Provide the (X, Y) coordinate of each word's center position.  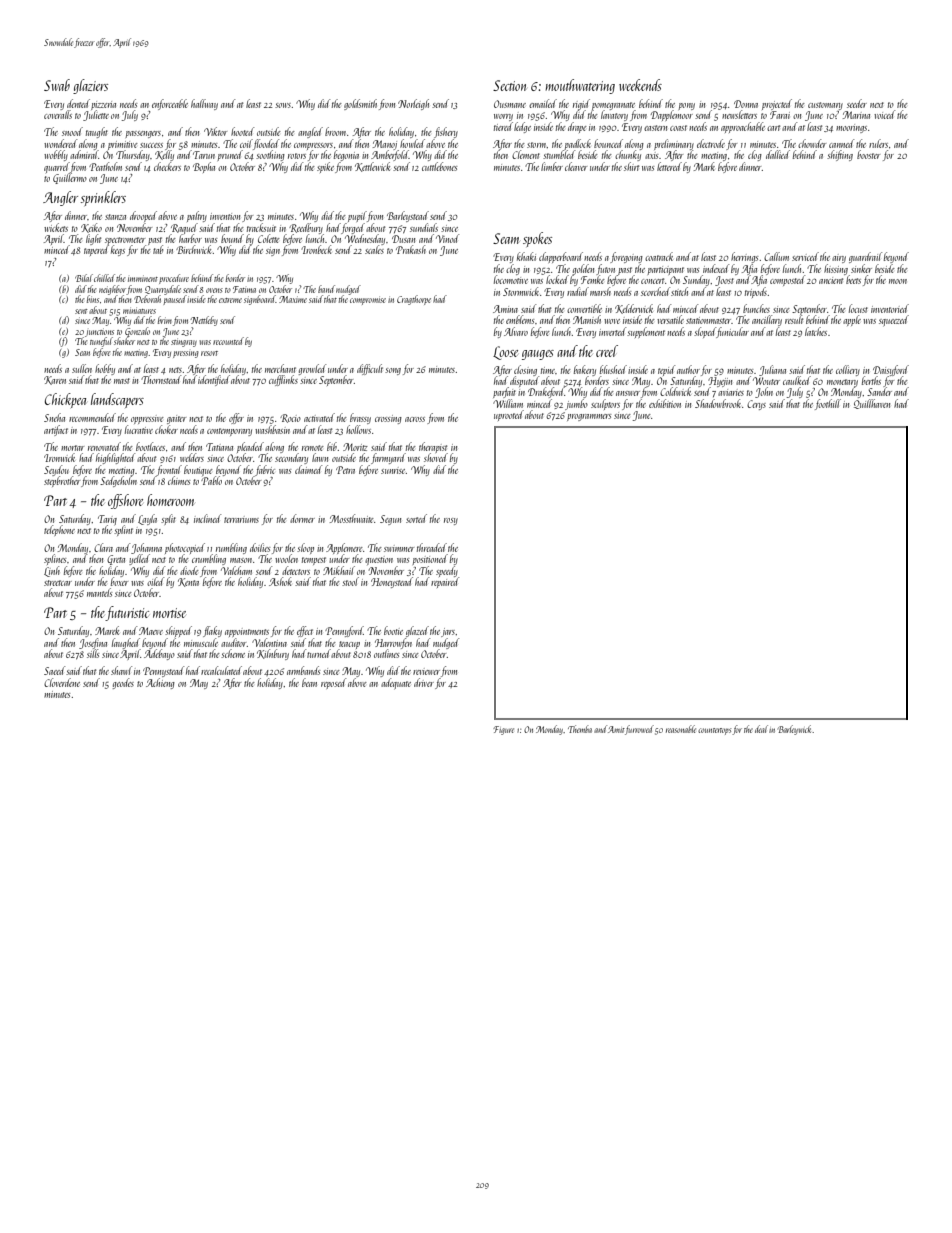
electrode (711, 143)
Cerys (756, 405)
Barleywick (795, 730)
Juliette (96, 116)
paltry (197, 216)
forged (353, 228)
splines (55, 559)
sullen (82, 368)
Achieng (160, 683)
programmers (589, 417)
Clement (526, 154)
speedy (447, 571)
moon (898, 281)
